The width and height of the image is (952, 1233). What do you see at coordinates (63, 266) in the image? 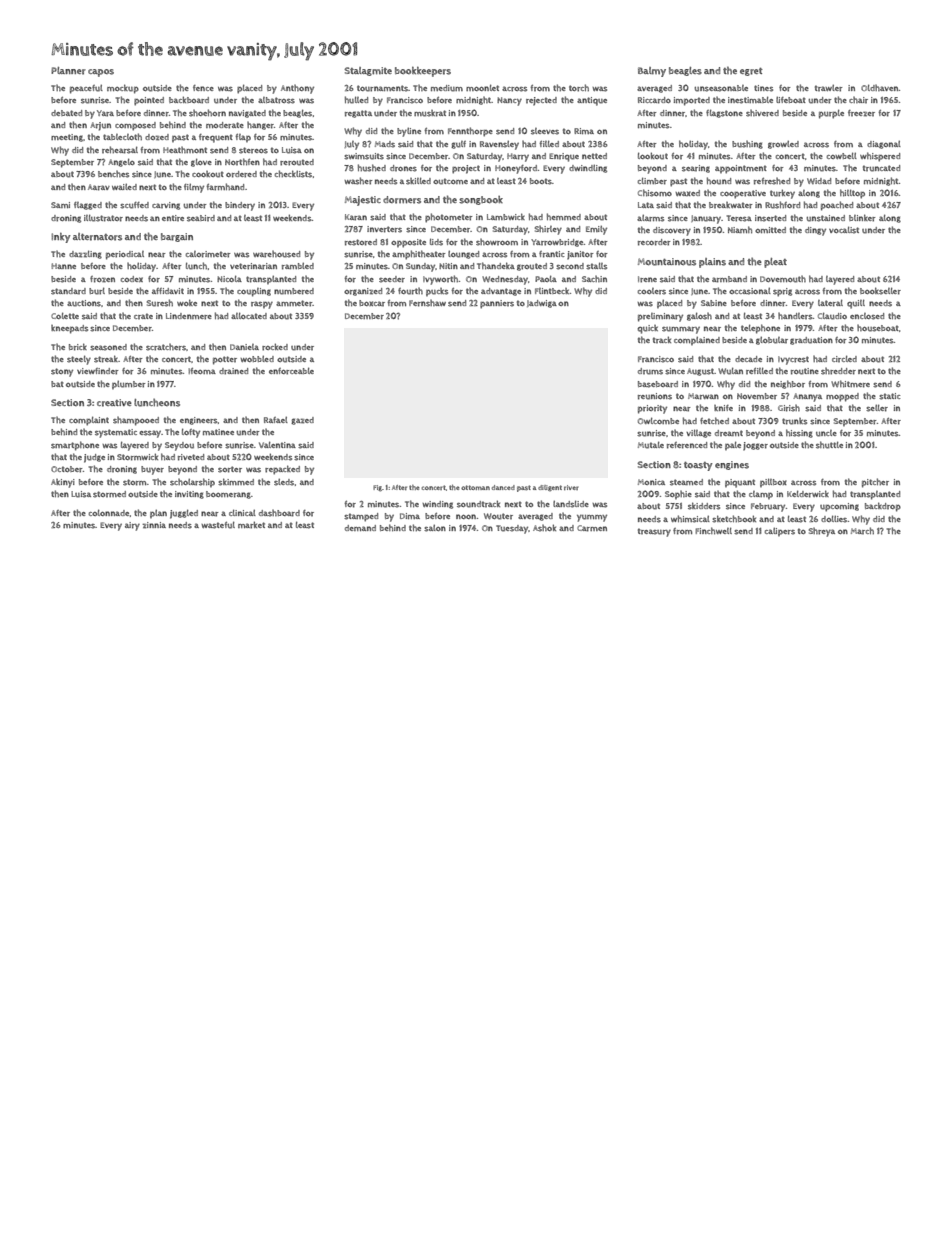
I see `Hanne` at bounding box center [63, 266].
